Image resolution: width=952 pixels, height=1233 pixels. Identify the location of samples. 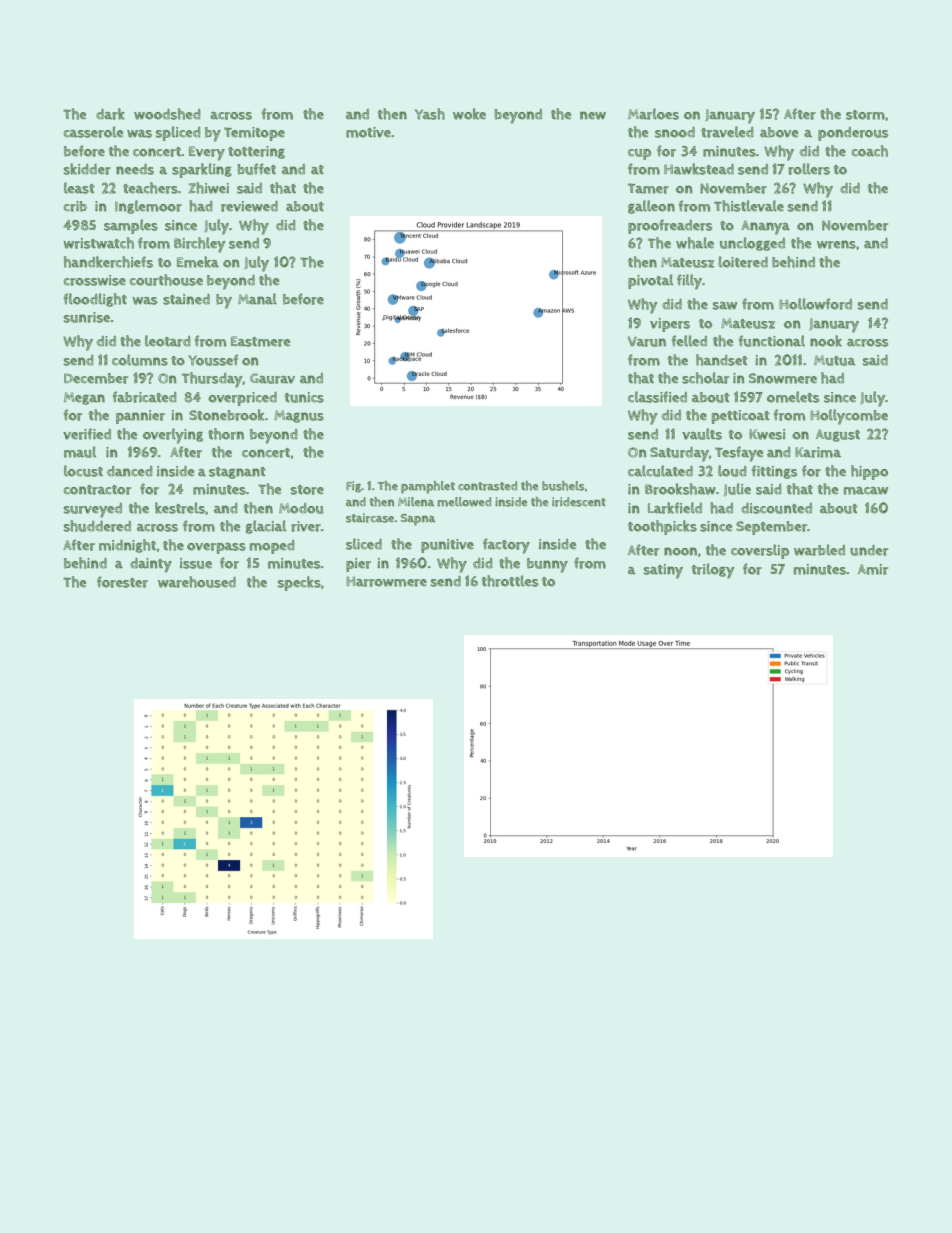
(131, 226).
